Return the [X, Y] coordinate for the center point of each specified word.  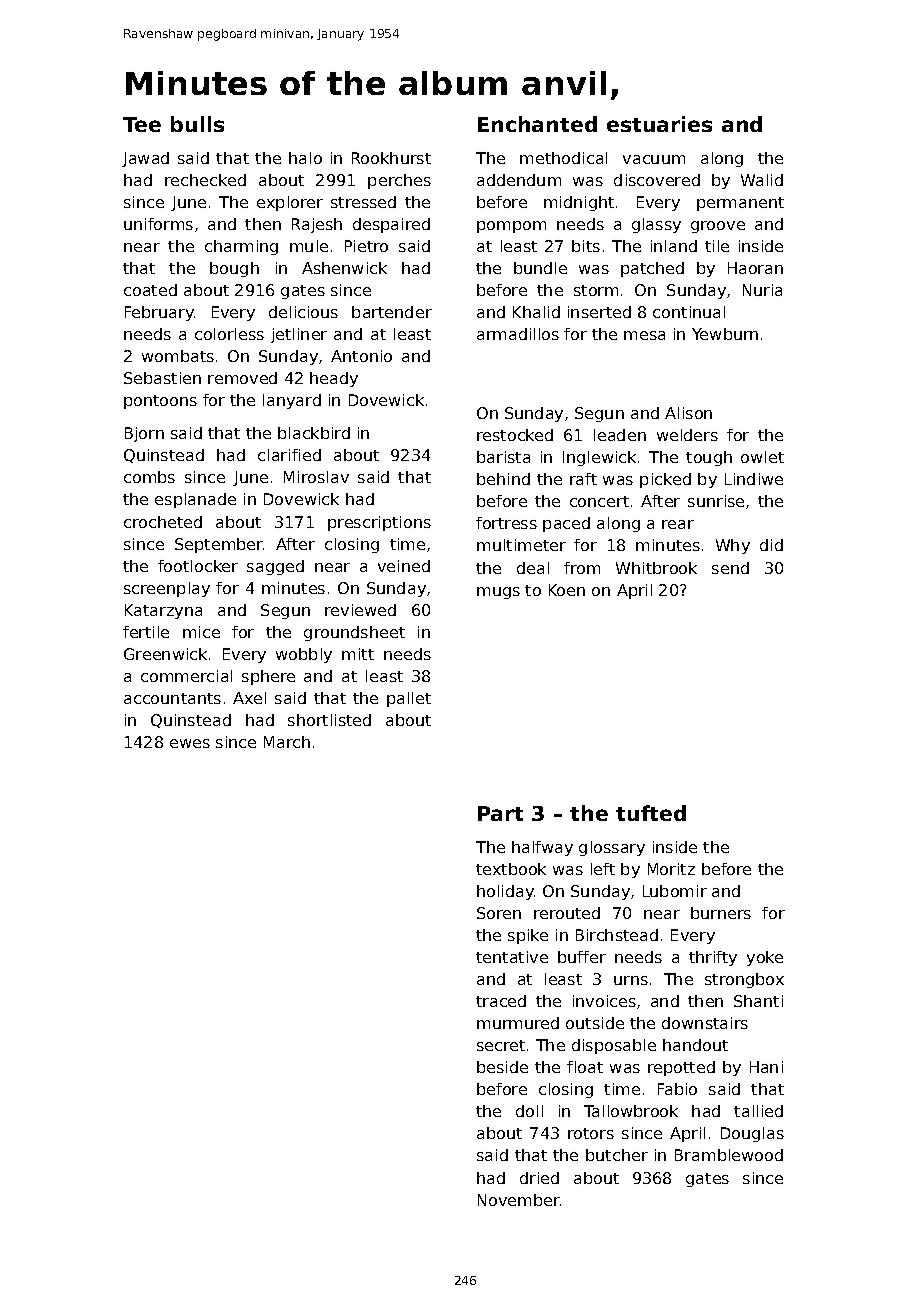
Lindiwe [754, 479]
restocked [515, 435]
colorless [229, 334]
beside [502, 1067]
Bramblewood [729, 1155]
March [287, 742]
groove [718, 227]
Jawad [145, 159]
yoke [765, 958]
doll [529, 1111]
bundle [540, 268]
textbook [511, 869]
